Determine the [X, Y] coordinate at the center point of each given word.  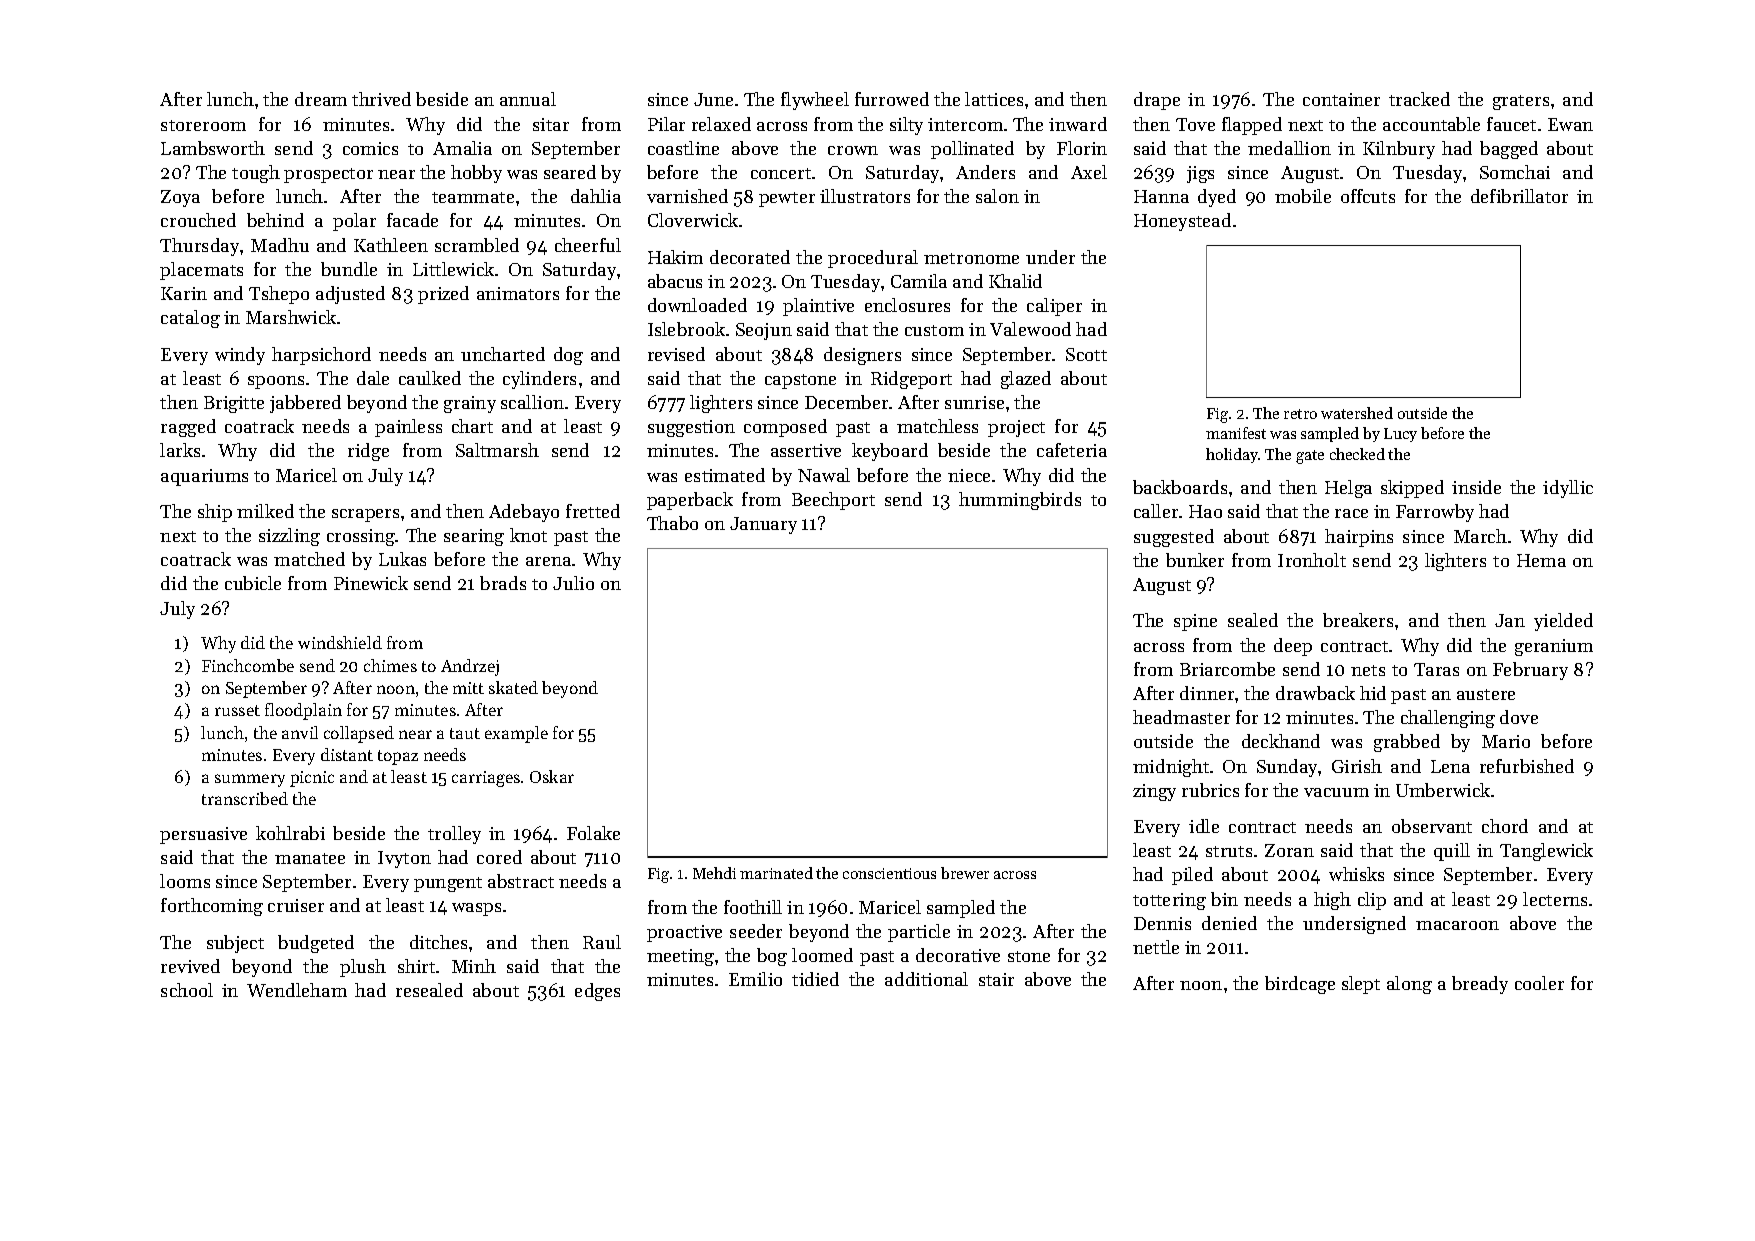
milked [265, 511]
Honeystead [1182, 222]
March [1480, 536]
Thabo [672, 523]
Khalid [1015, 281]
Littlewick [453, 269]
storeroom [203, 125]
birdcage [1300, 985]
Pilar [666, 124]
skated [513, 687]
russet [237, 710]
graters [1521, 102]
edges [597, 992]
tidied [815, 979]
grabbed [1407, 743]
